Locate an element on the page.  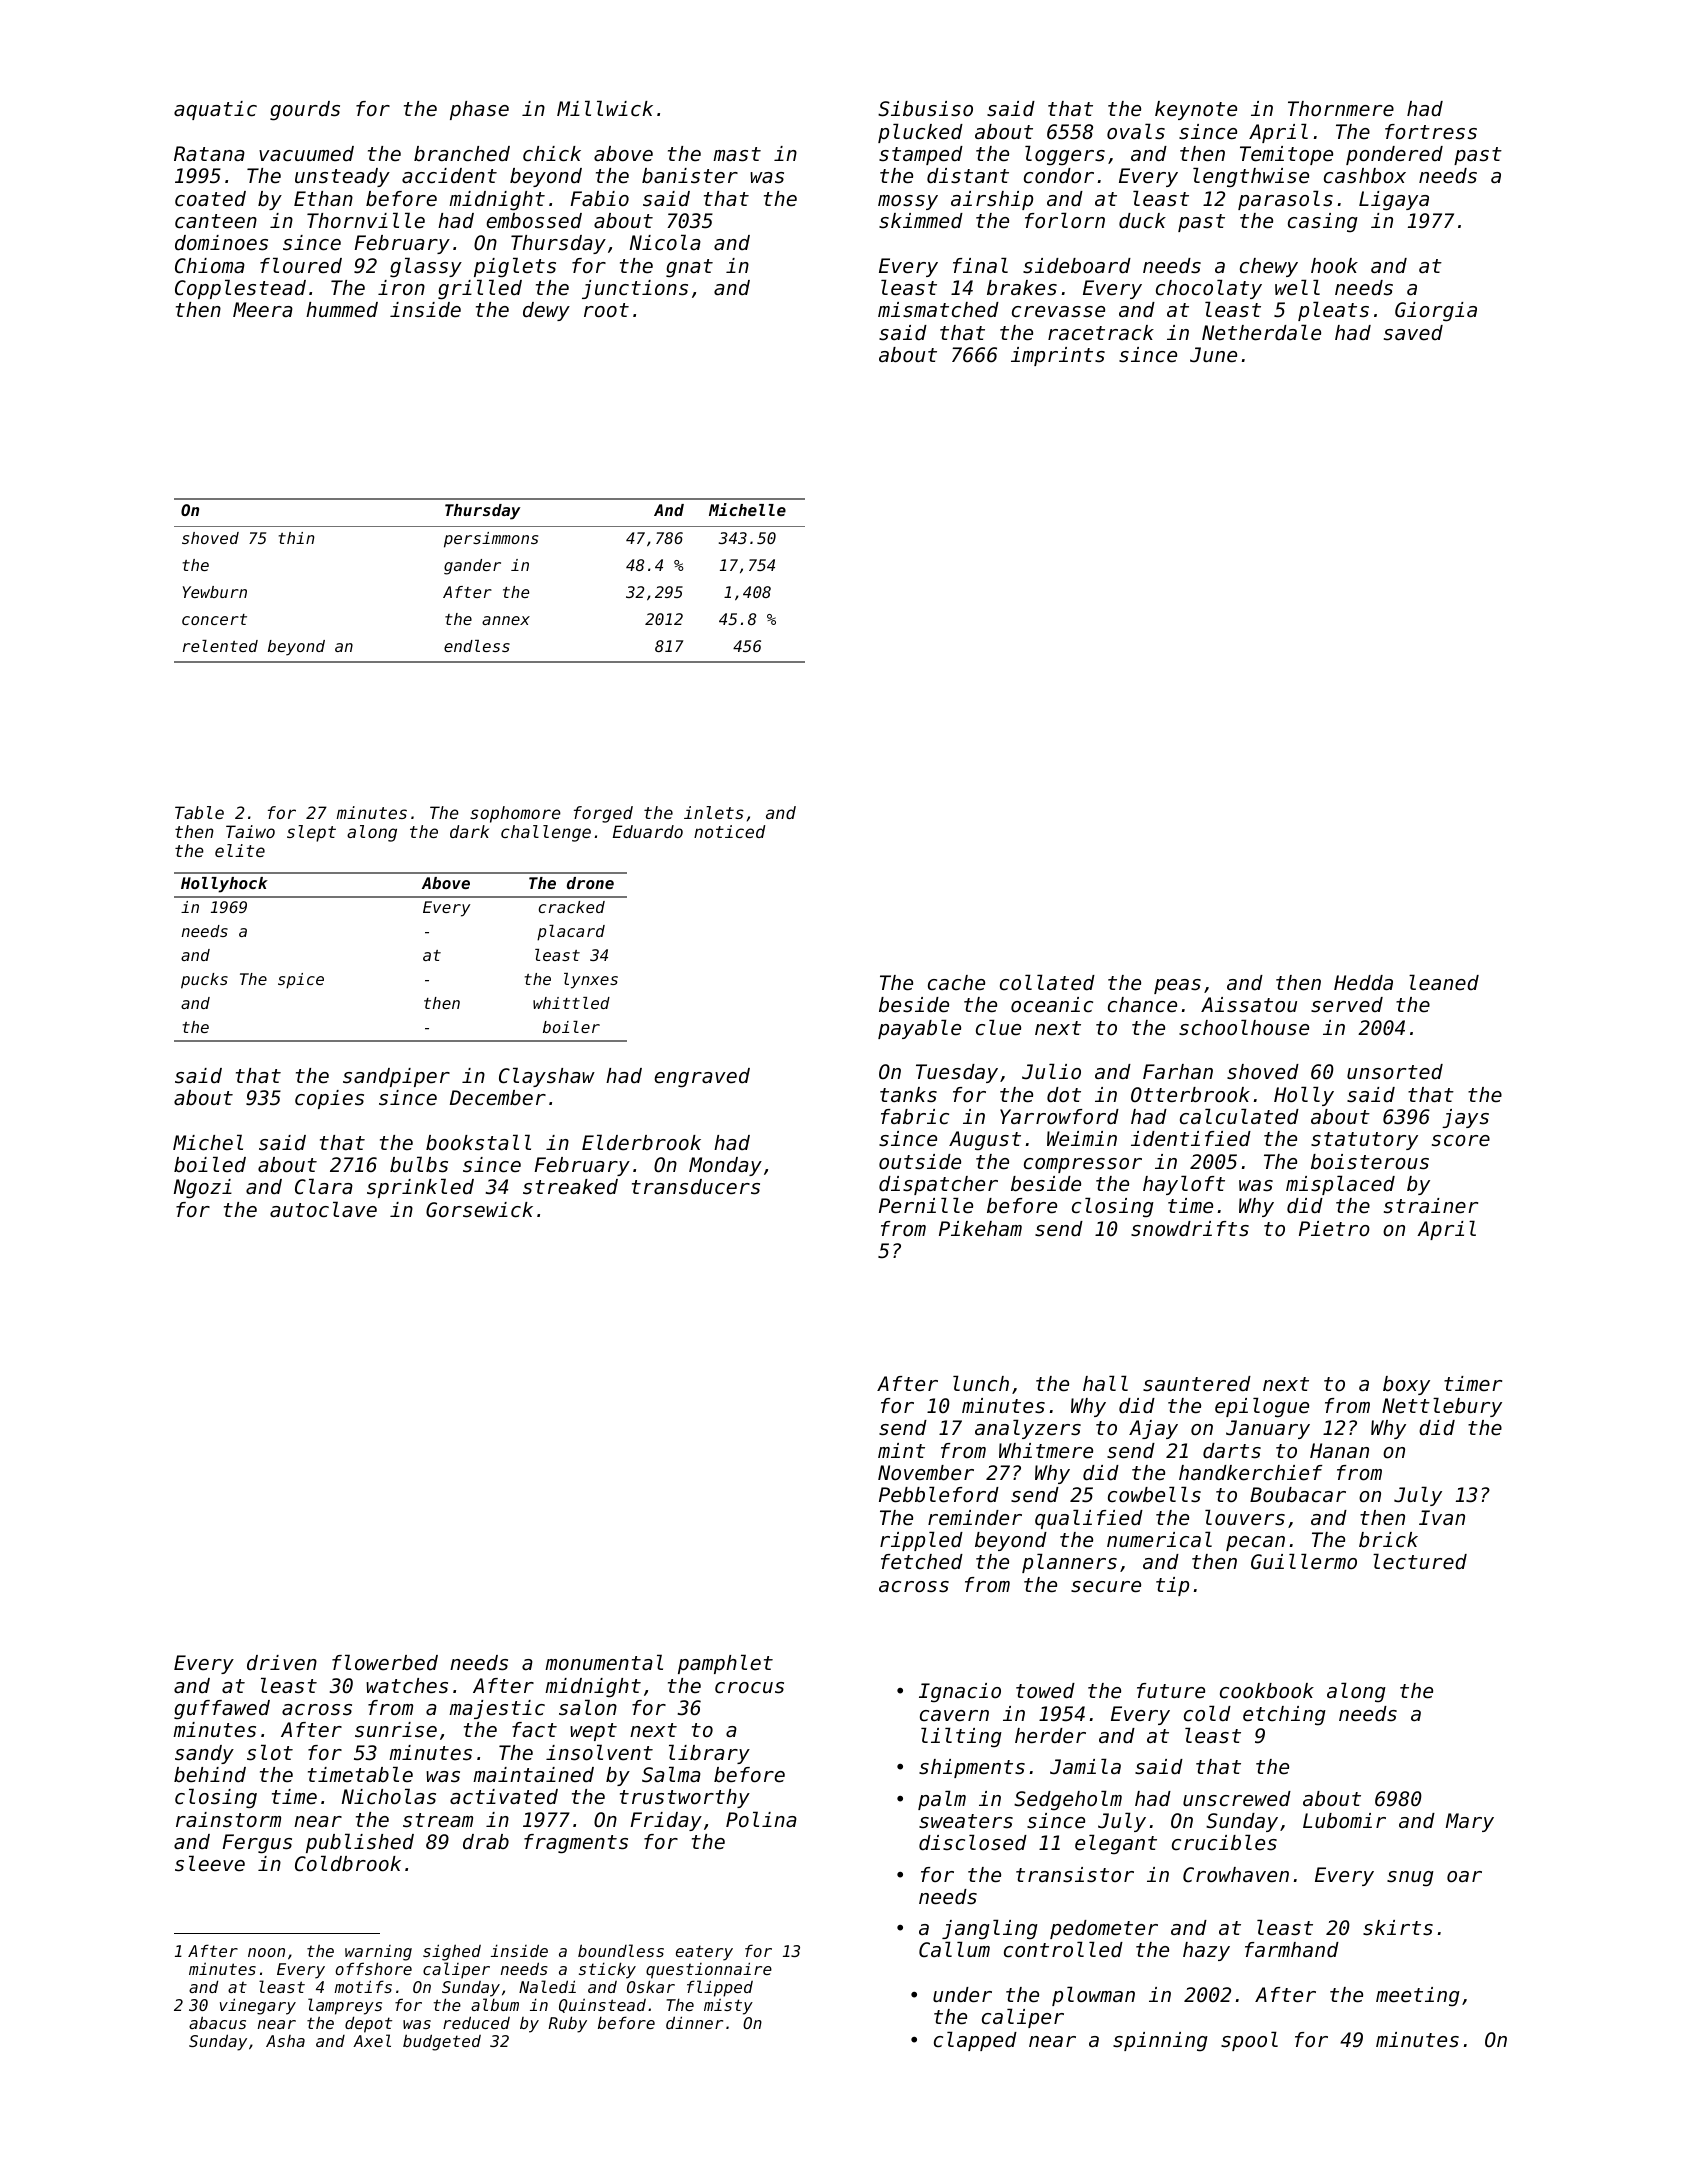
Otterbrook is located at coordinates (1190, 1095).
